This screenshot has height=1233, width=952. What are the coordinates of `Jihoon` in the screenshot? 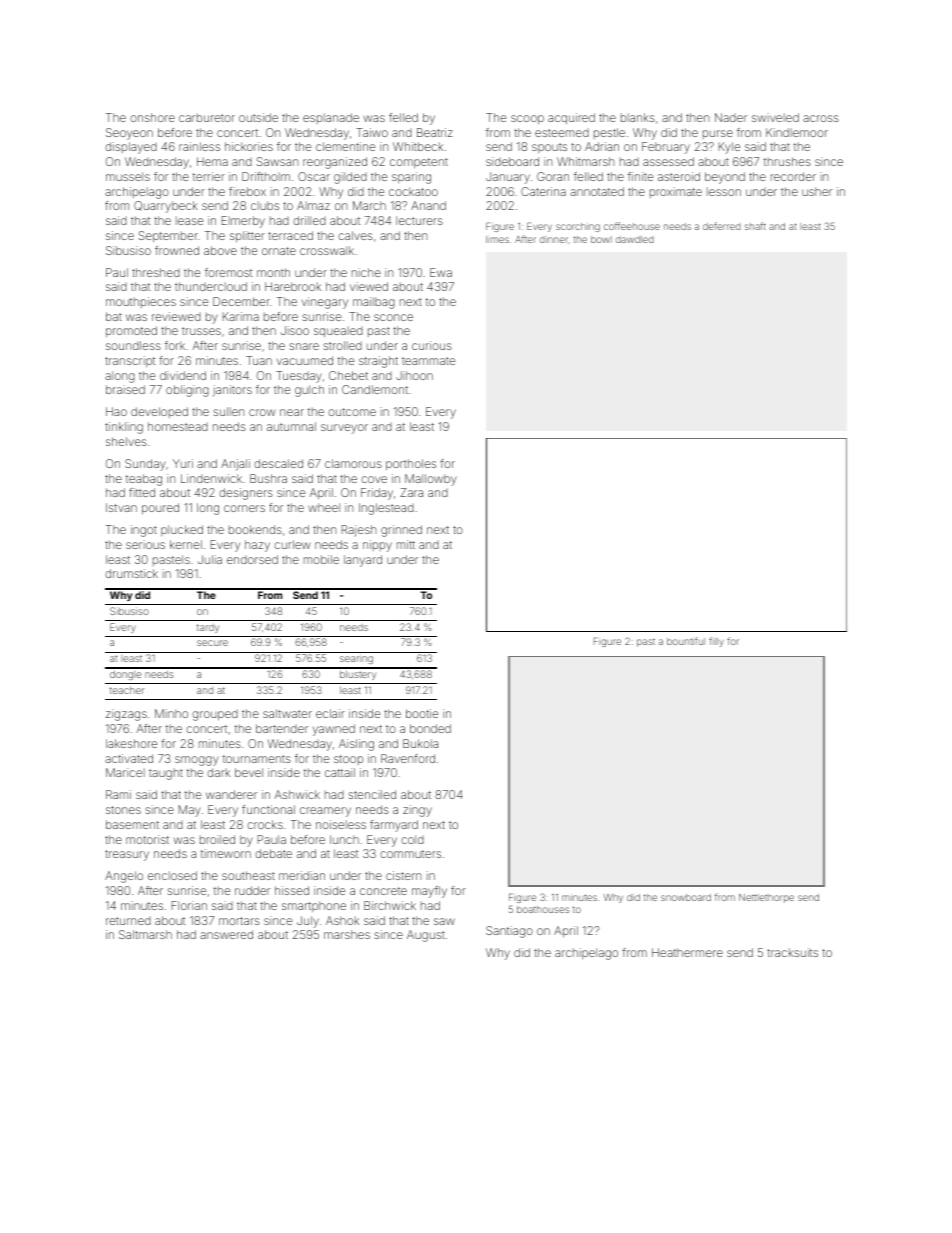 It's located at (414, 375).
